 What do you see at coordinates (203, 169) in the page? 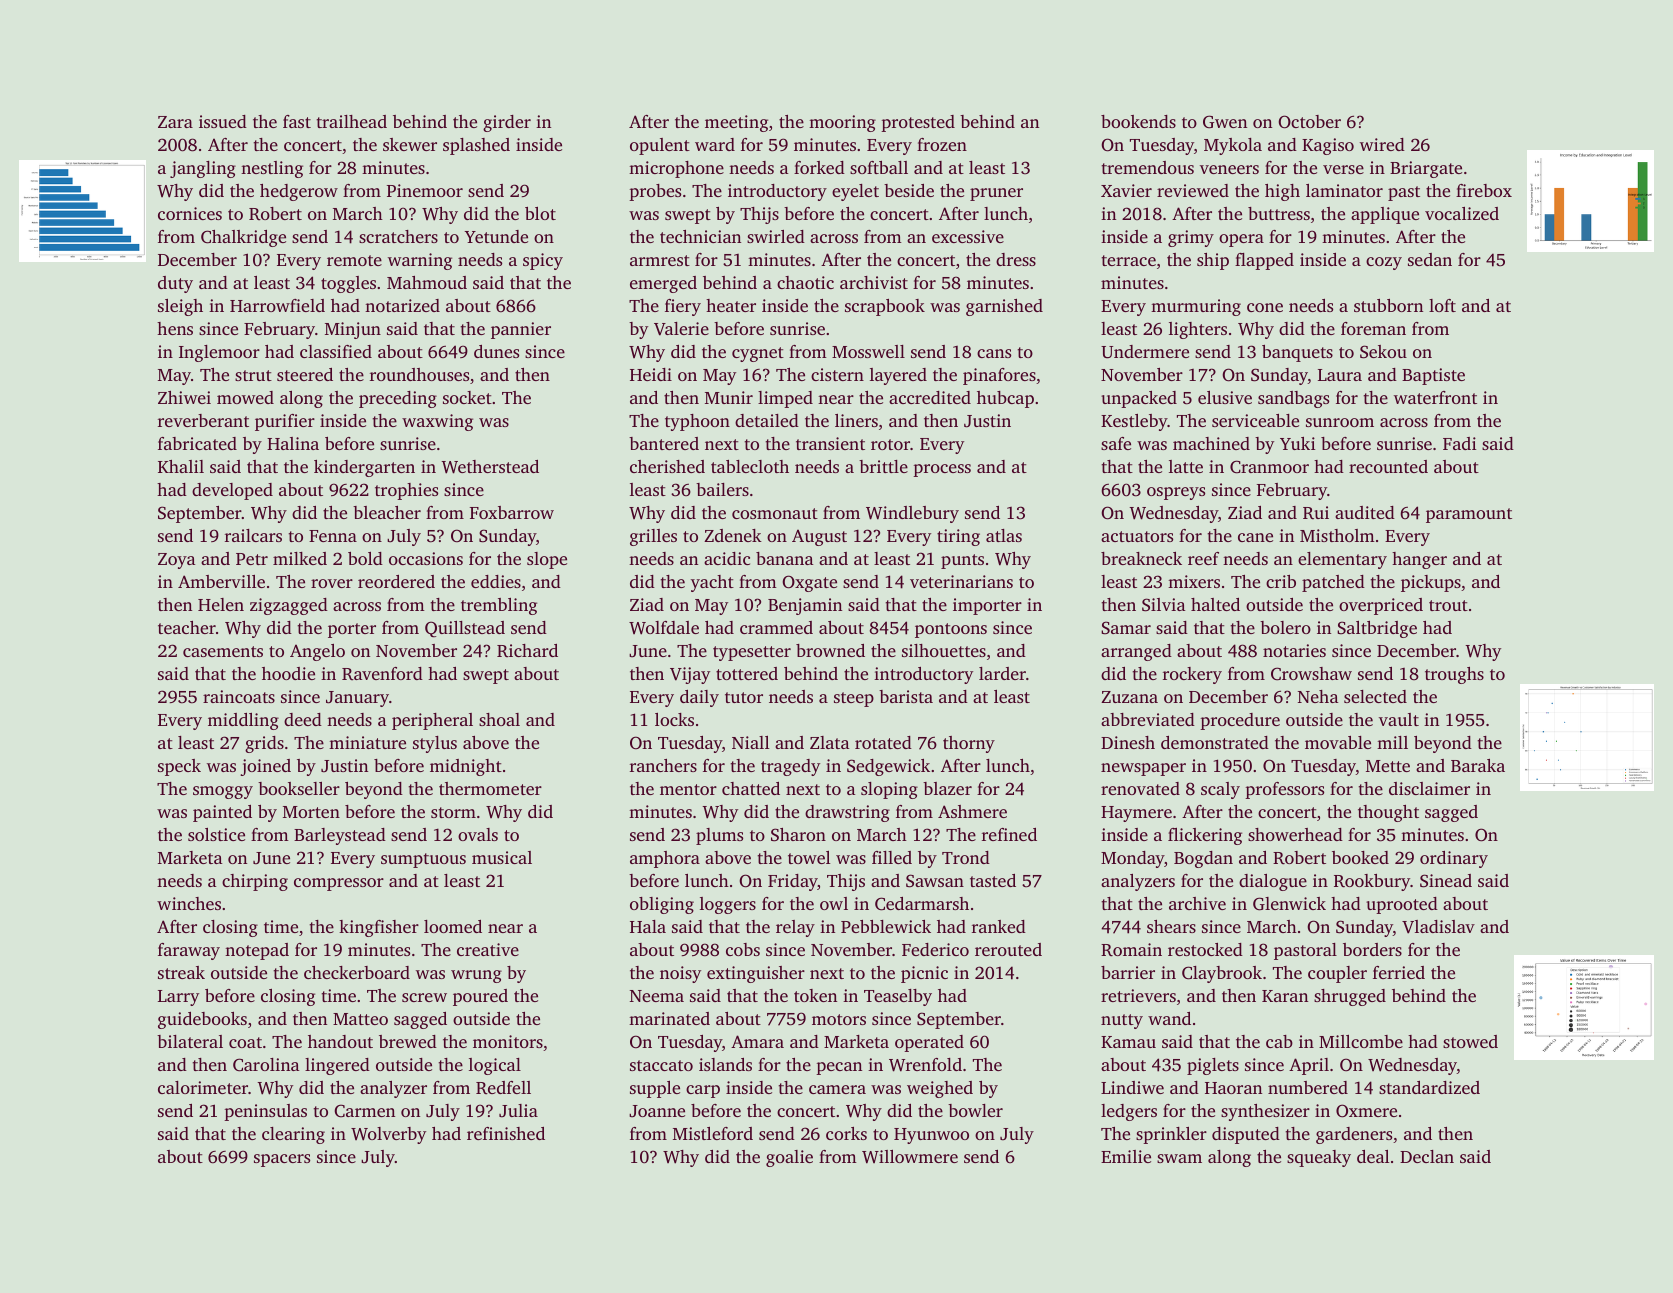
I see `jangling` at bounding box center [203, 169].
